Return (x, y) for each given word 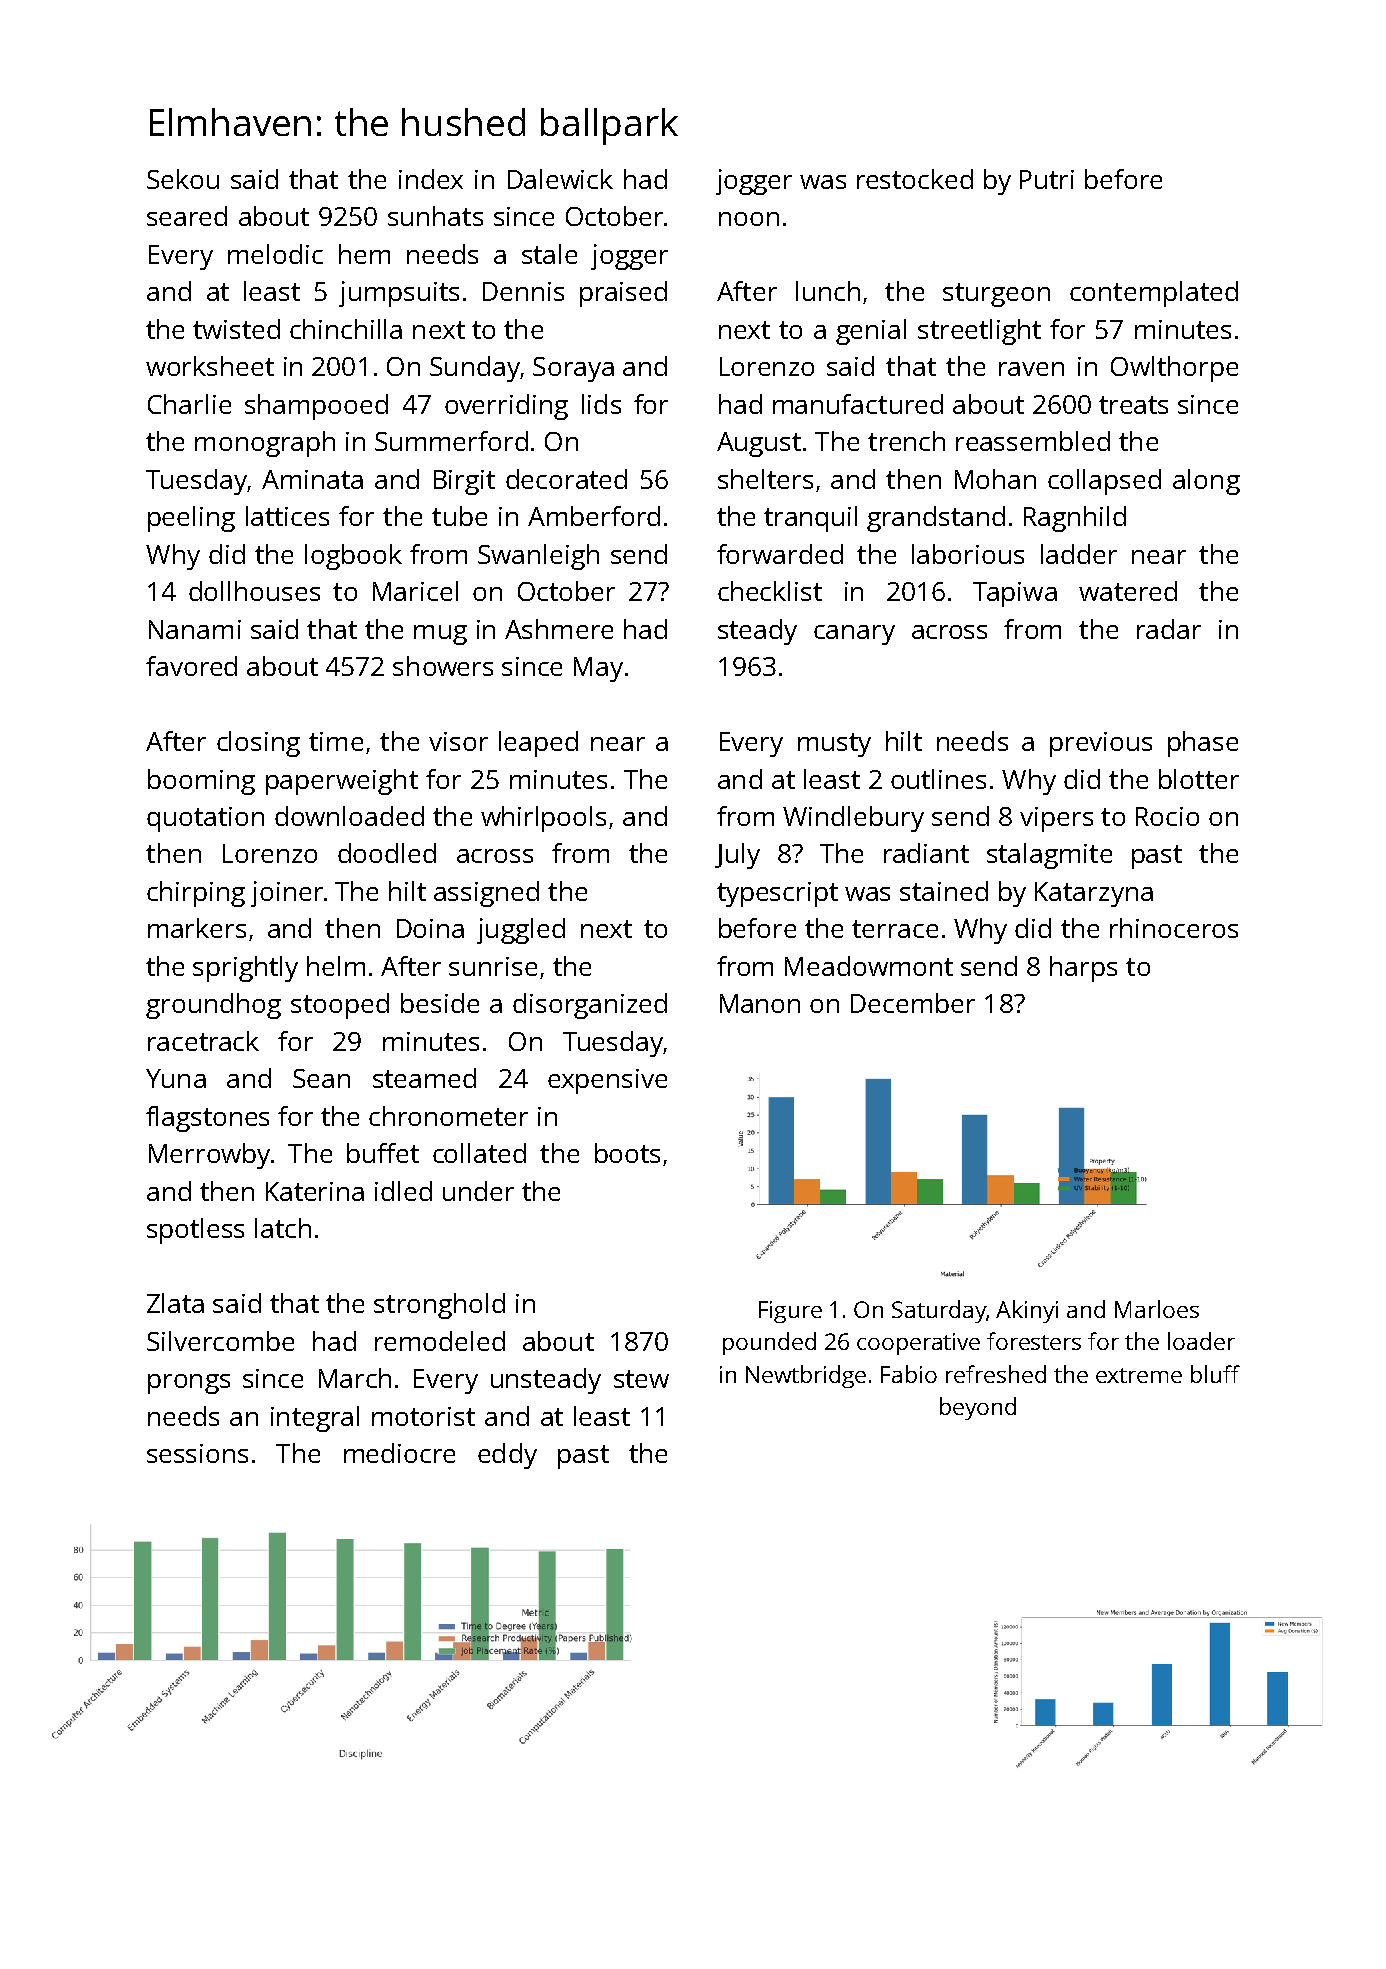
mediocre (399, 1453)
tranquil (810, 519)
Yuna (176, 1078)
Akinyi (1027, 1311)
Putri (1047, 179)
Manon (760, 1003)
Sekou (183, 179)
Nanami (195, 629)
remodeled (440, 1341)
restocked (915, 179)
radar (1169, 629)
